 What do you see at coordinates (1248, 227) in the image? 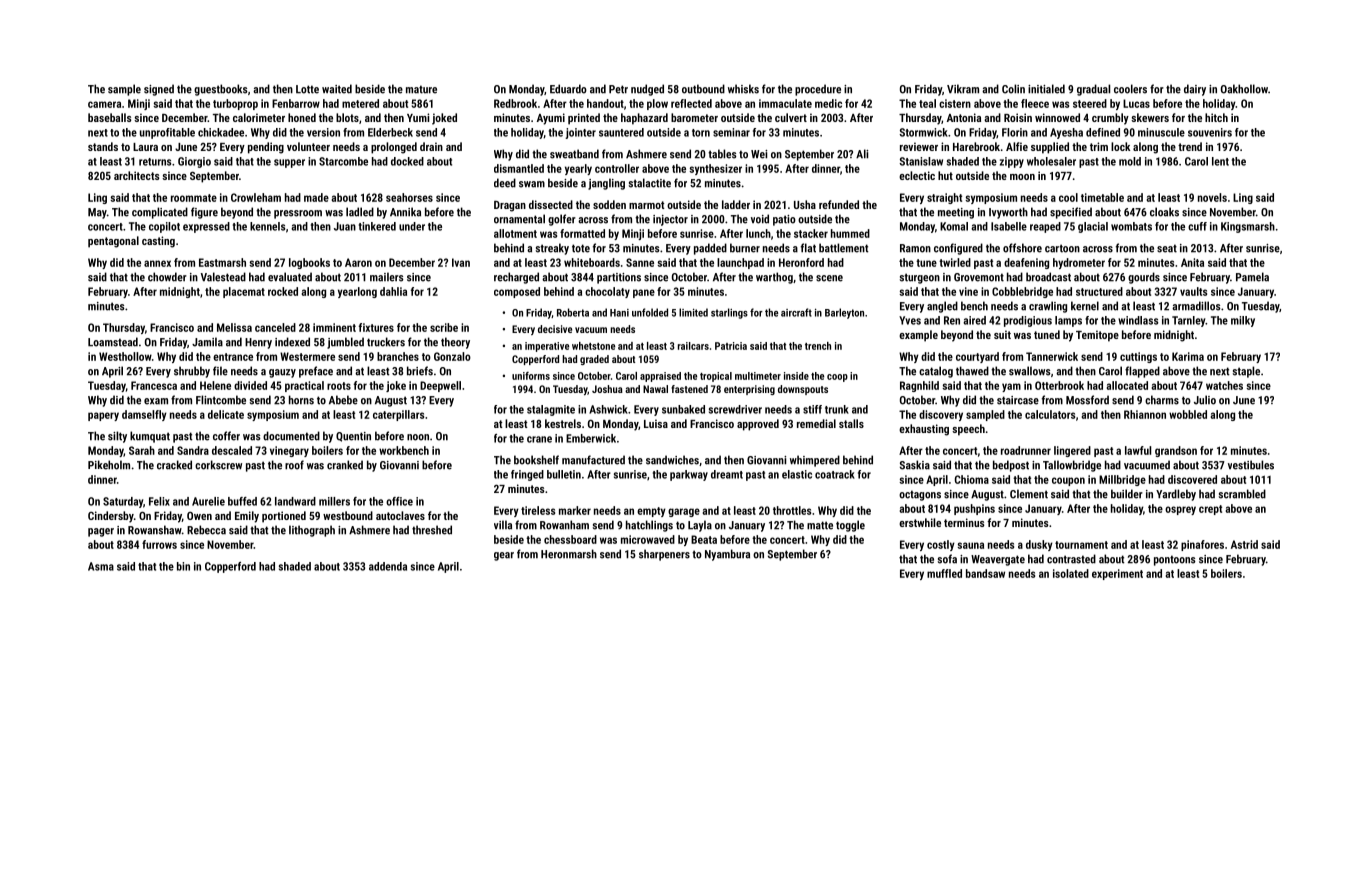
I see `Kingsmarsh` at bounding box center [1248, 227].
